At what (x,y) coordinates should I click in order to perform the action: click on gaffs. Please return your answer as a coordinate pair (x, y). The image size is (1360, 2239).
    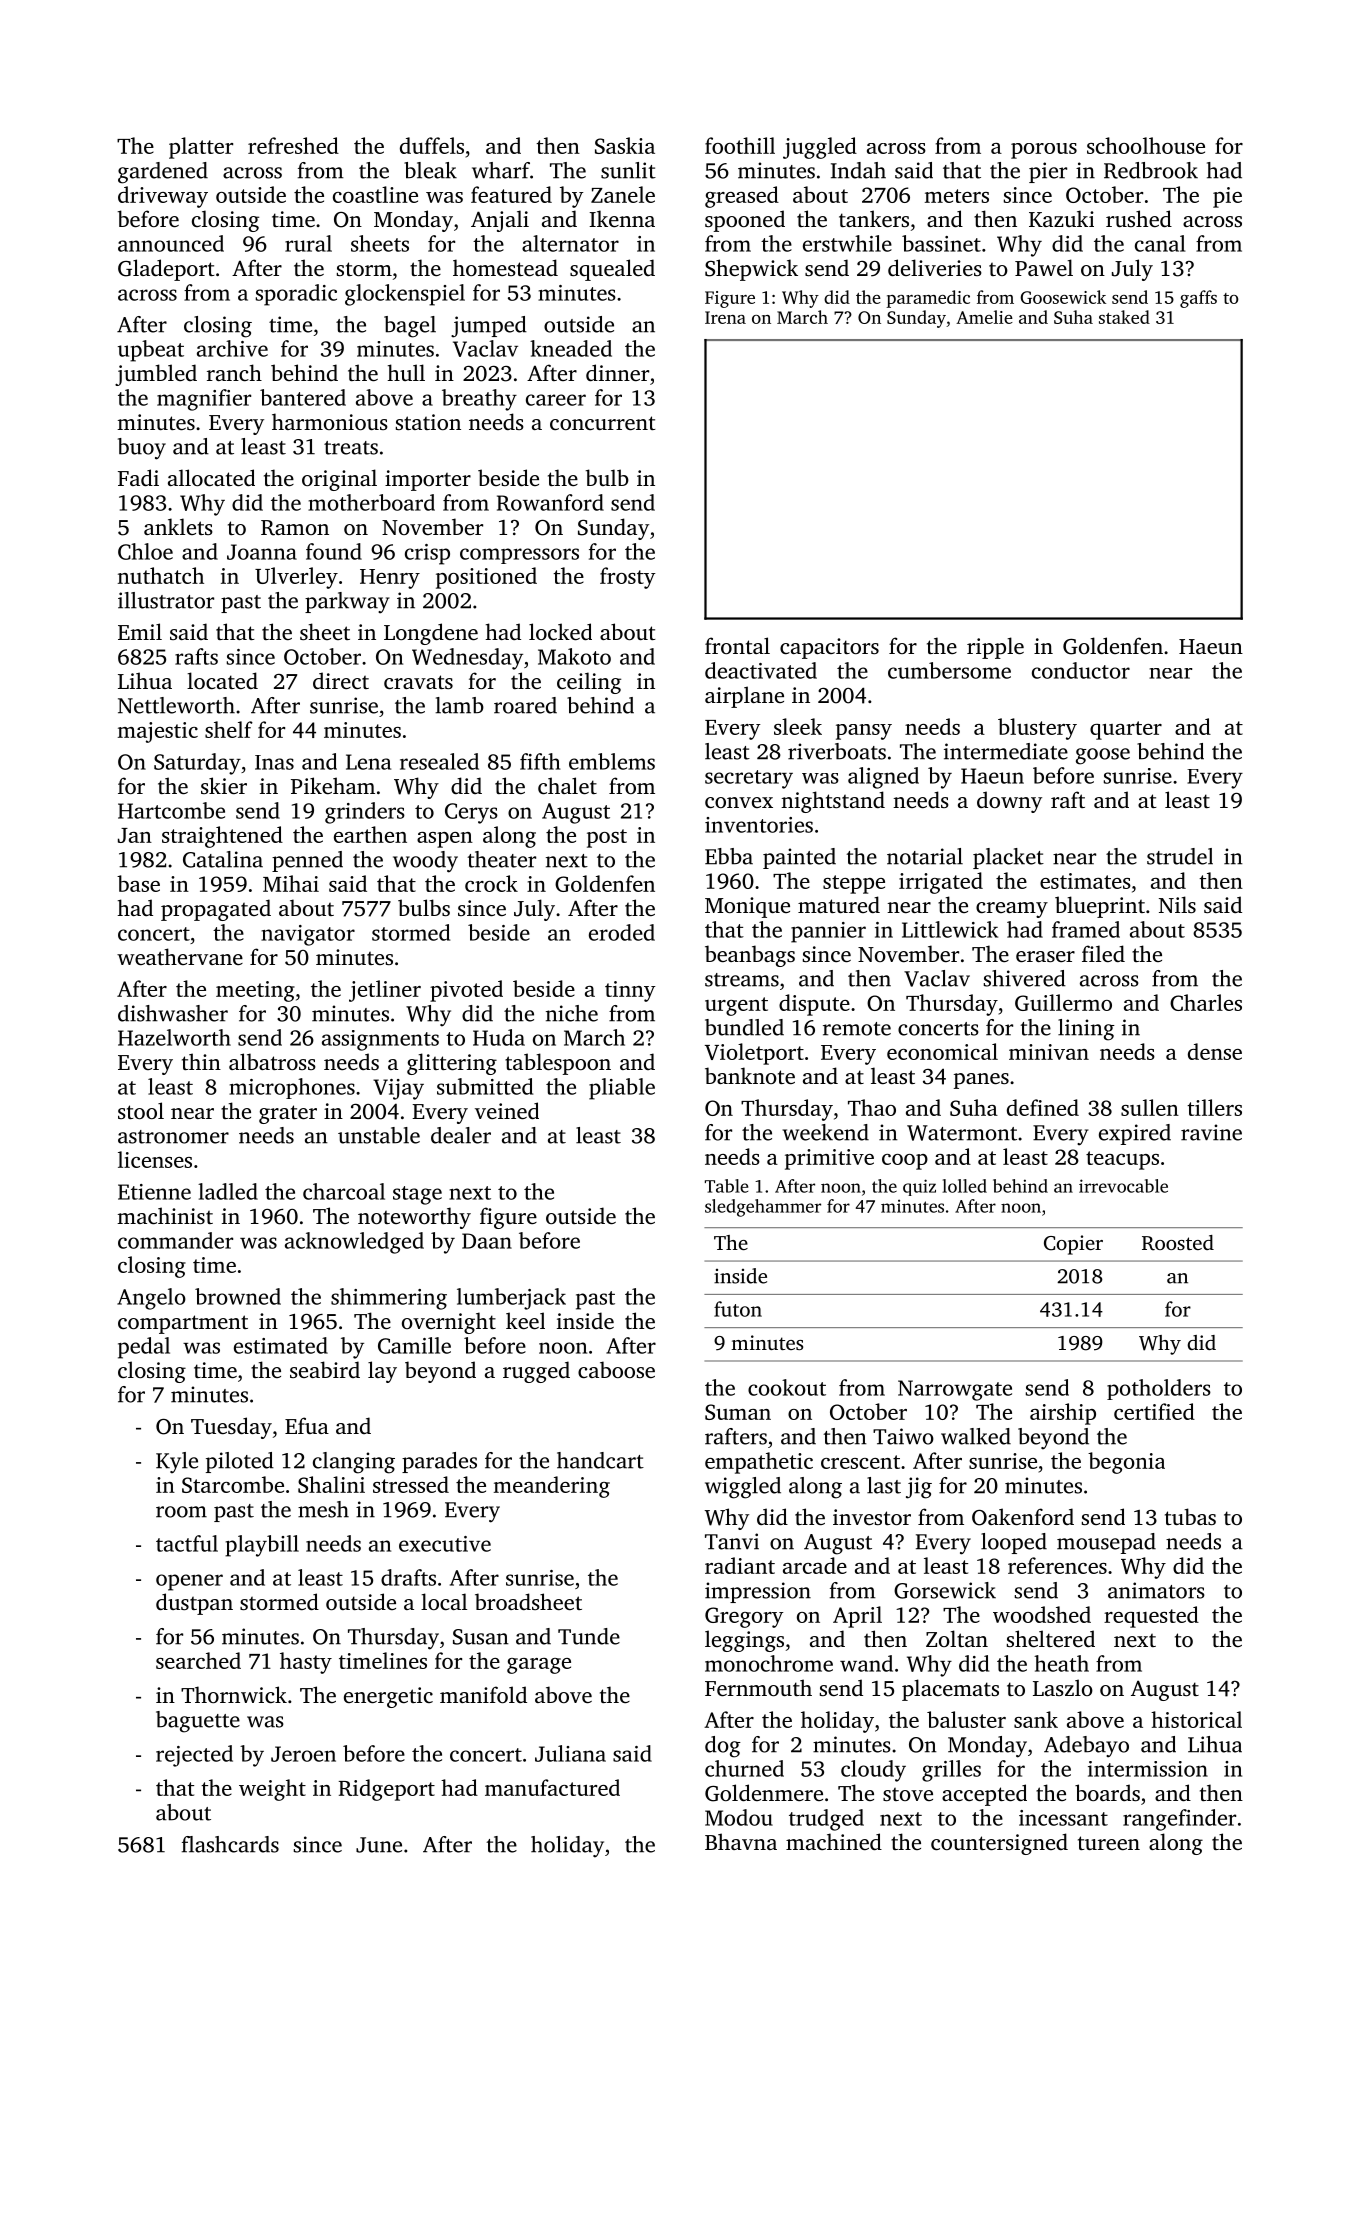
    Looking at the image, I should click on (1198, 299).
